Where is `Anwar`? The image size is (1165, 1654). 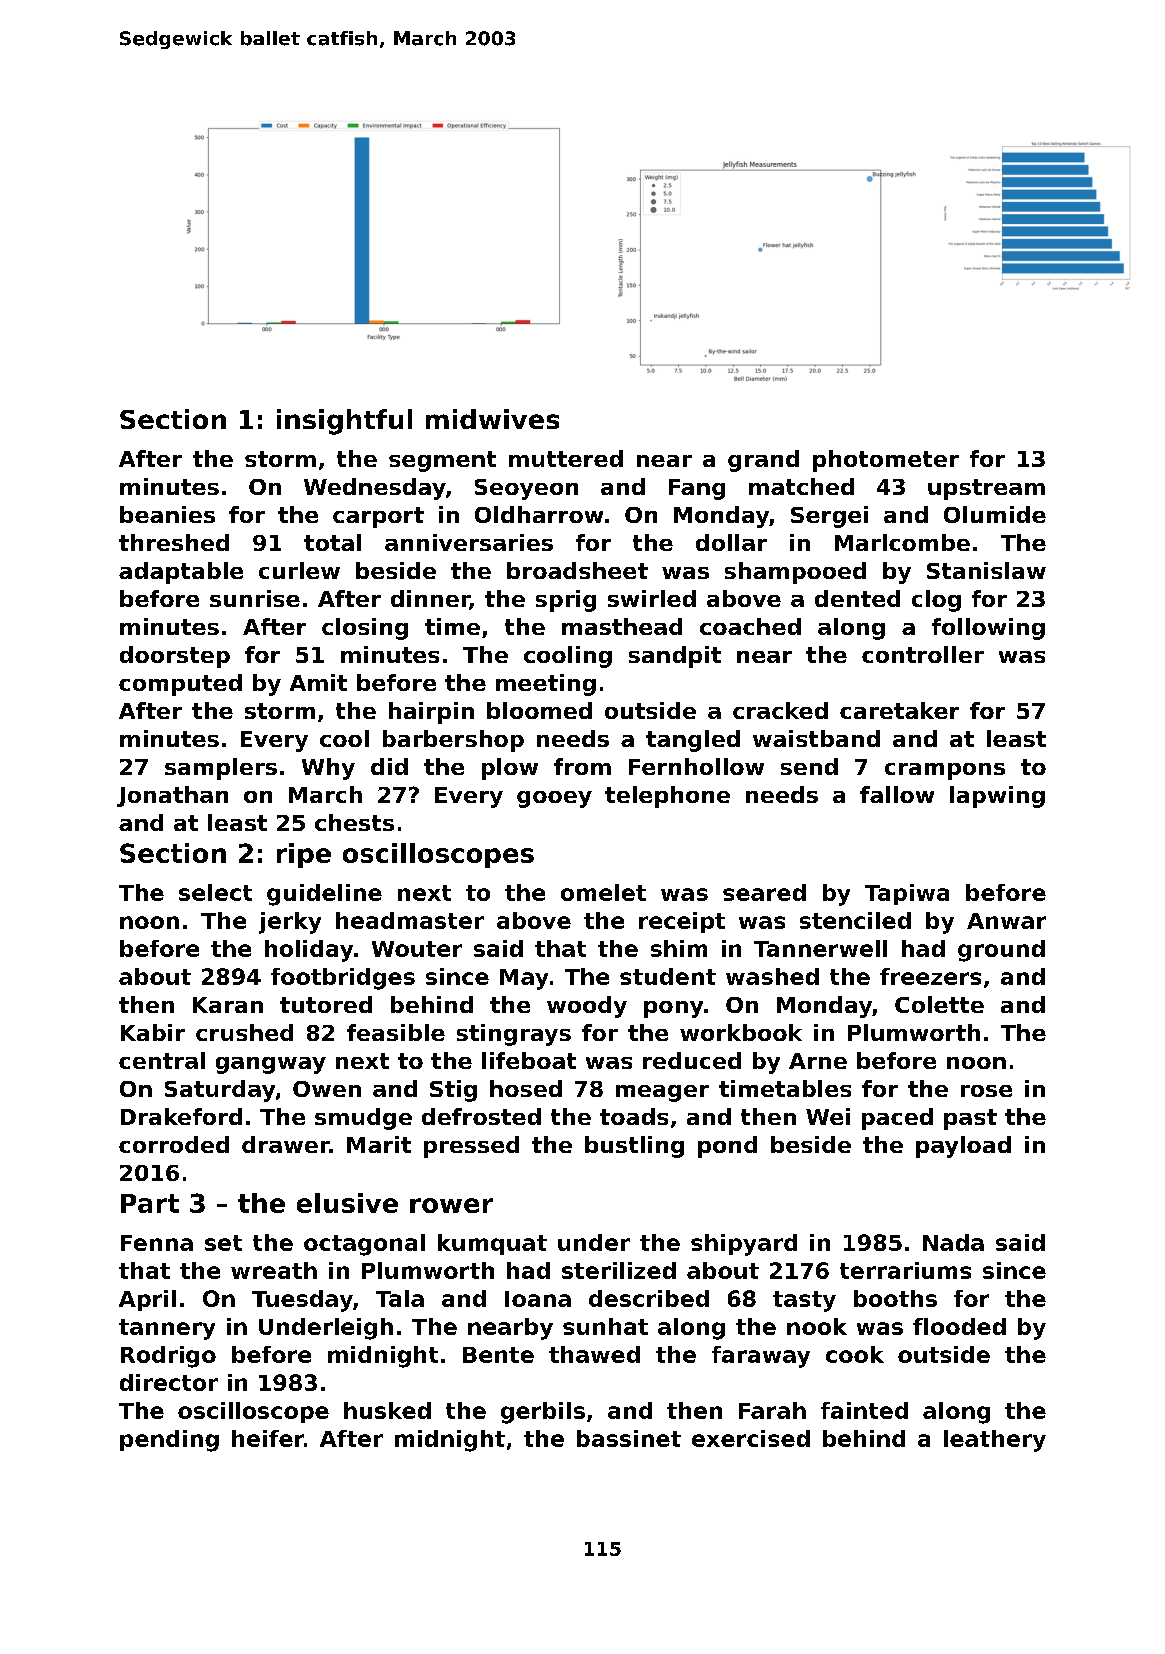 Anwar is located at coordinates (1006, 921).
